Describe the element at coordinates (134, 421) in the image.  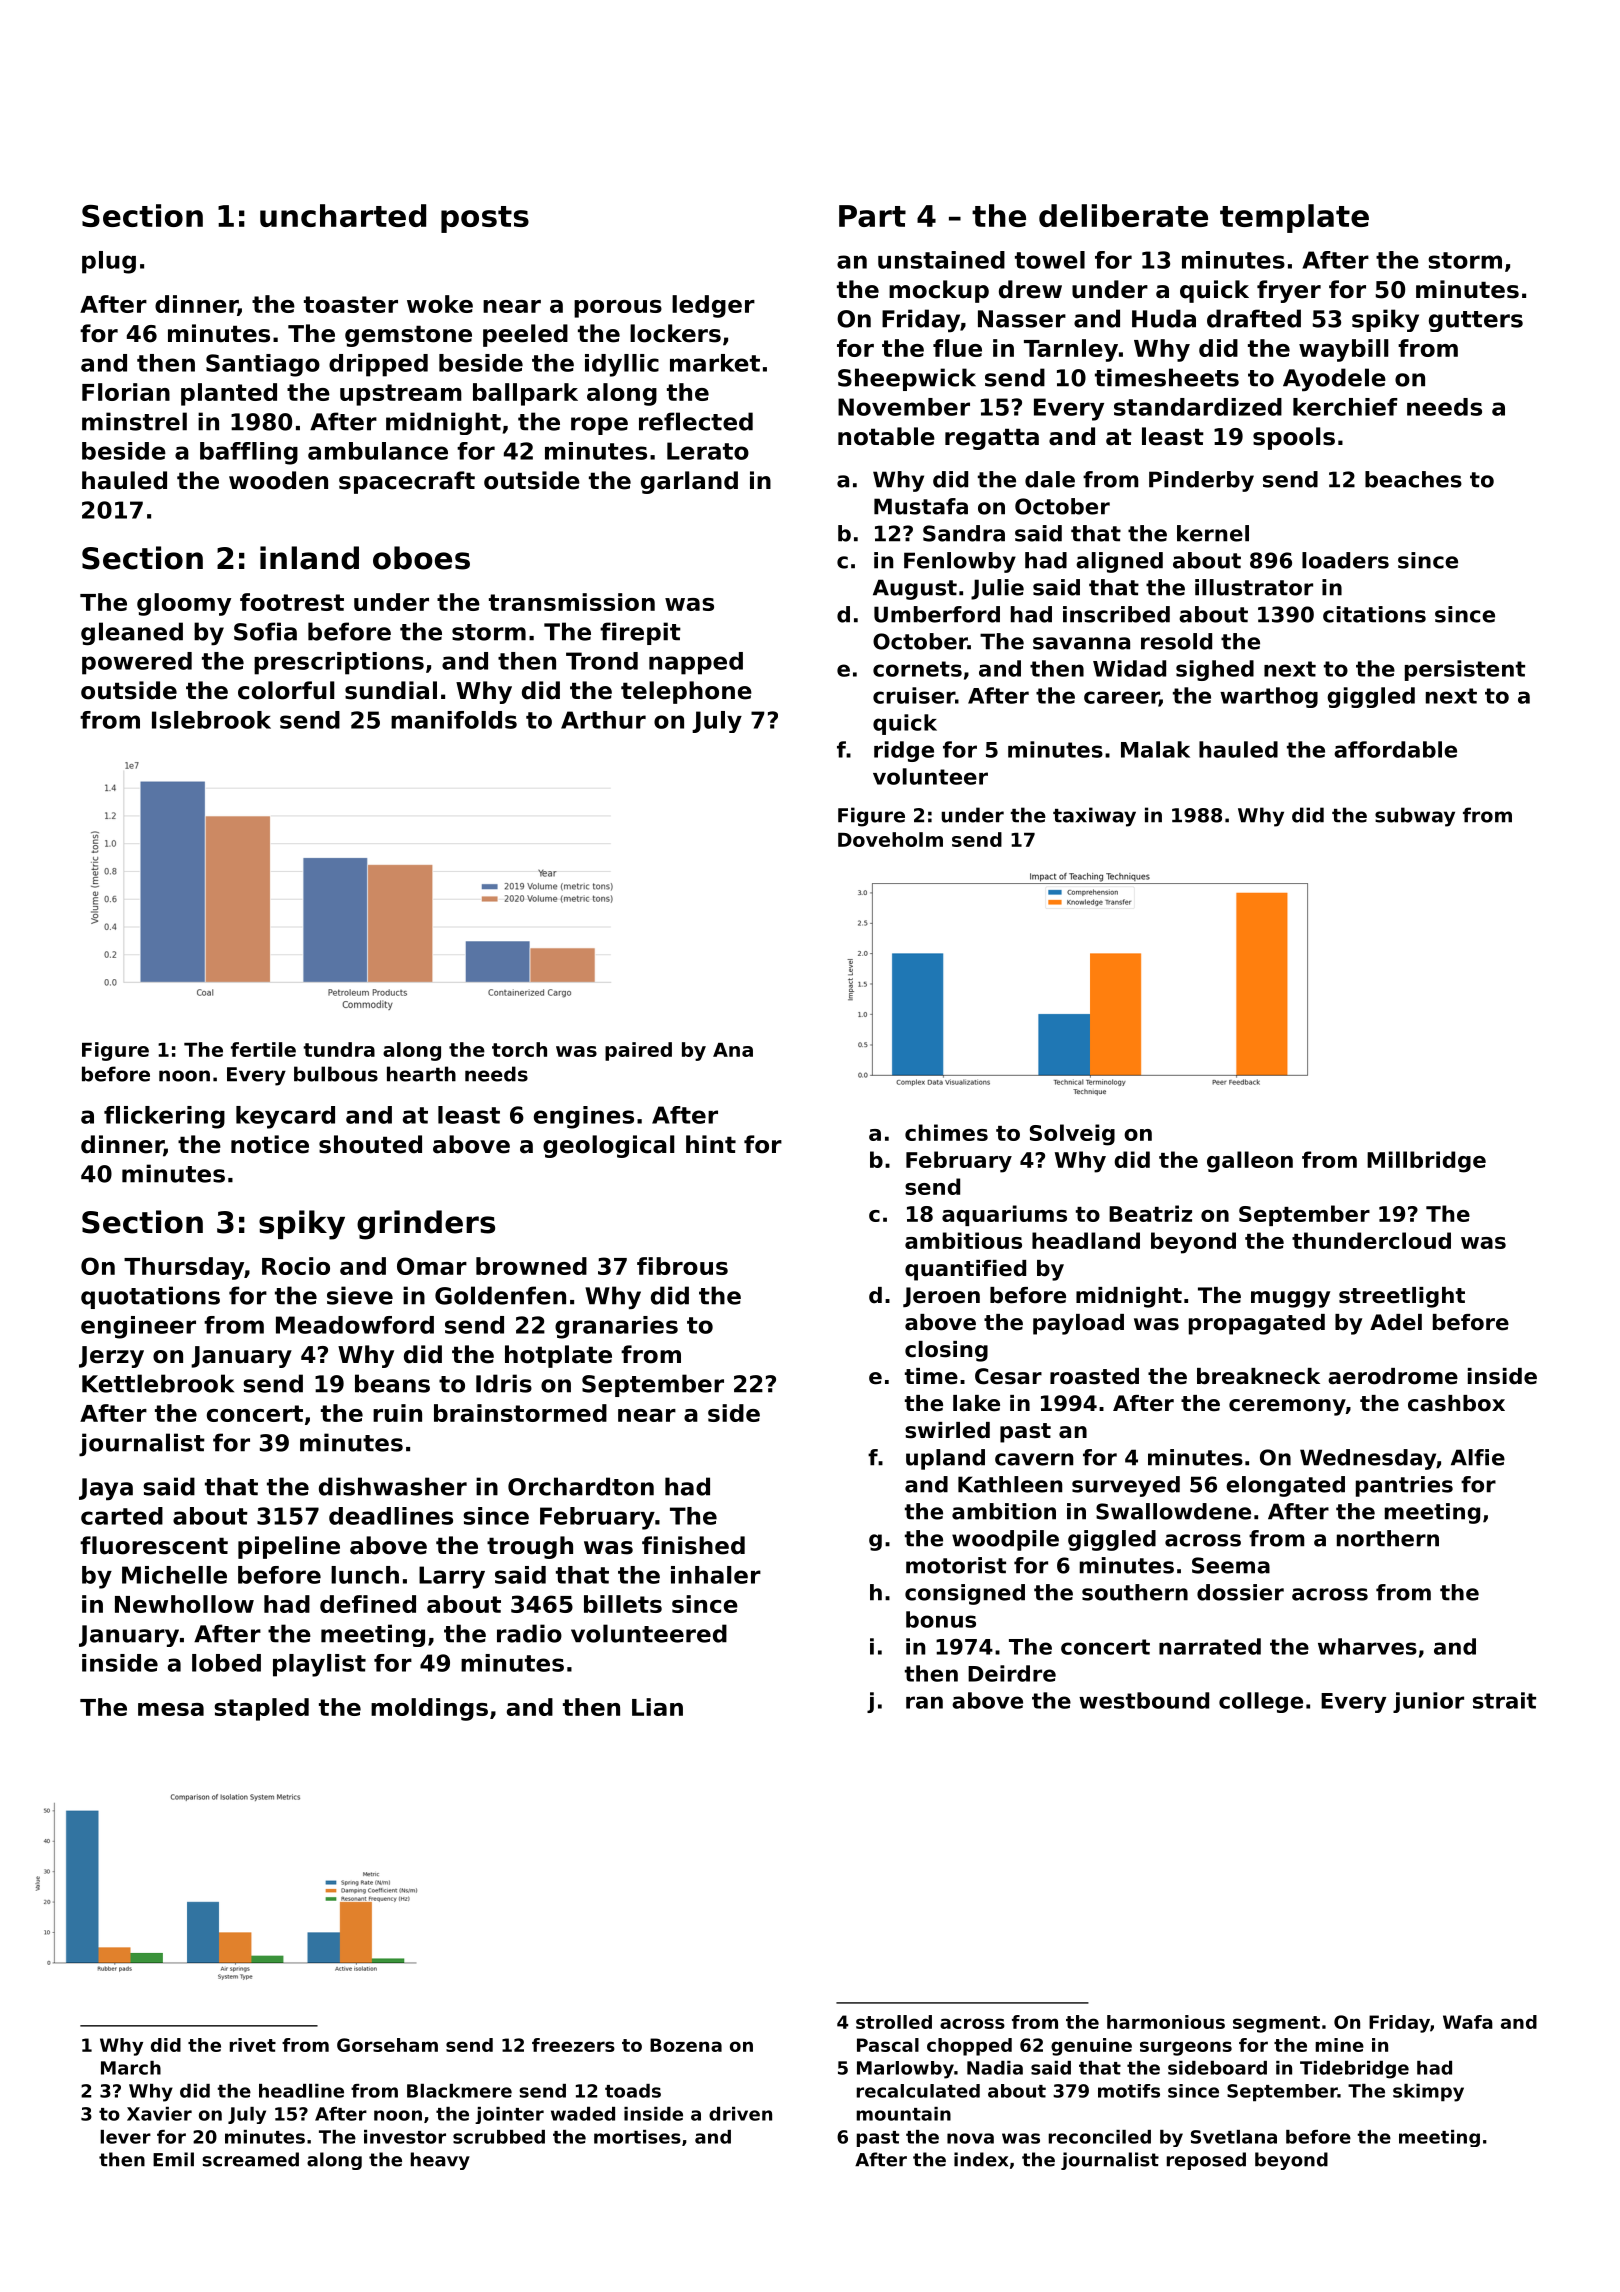
I see `minstrel` at that location.
